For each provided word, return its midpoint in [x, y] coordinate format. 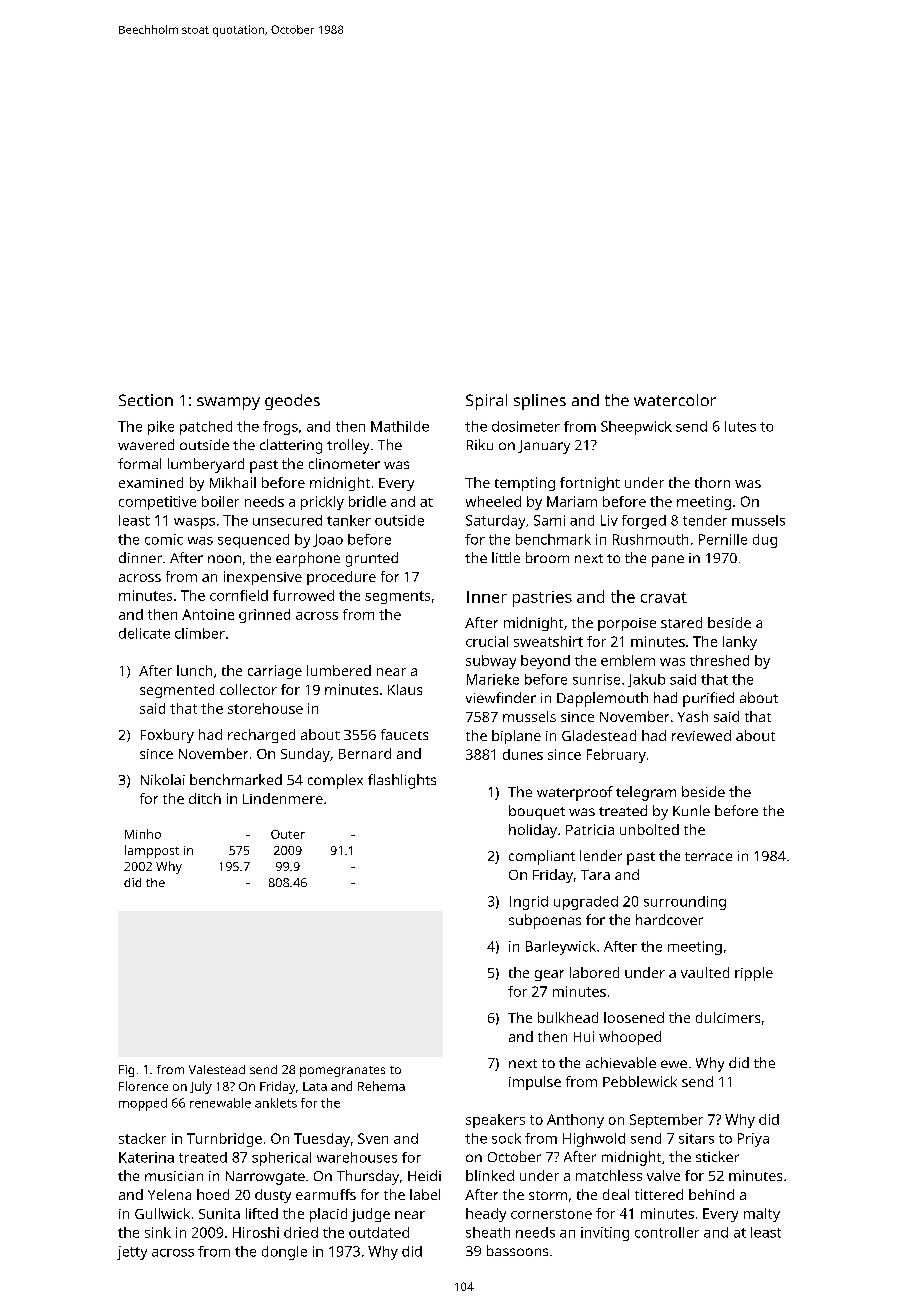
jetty [132, 1253]
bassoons [517, 1250]
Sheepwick [636, 428]
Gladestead [599, 735]
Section [146, 400]
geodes [292, 402]
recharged [261, 736]
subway [491, 662]
